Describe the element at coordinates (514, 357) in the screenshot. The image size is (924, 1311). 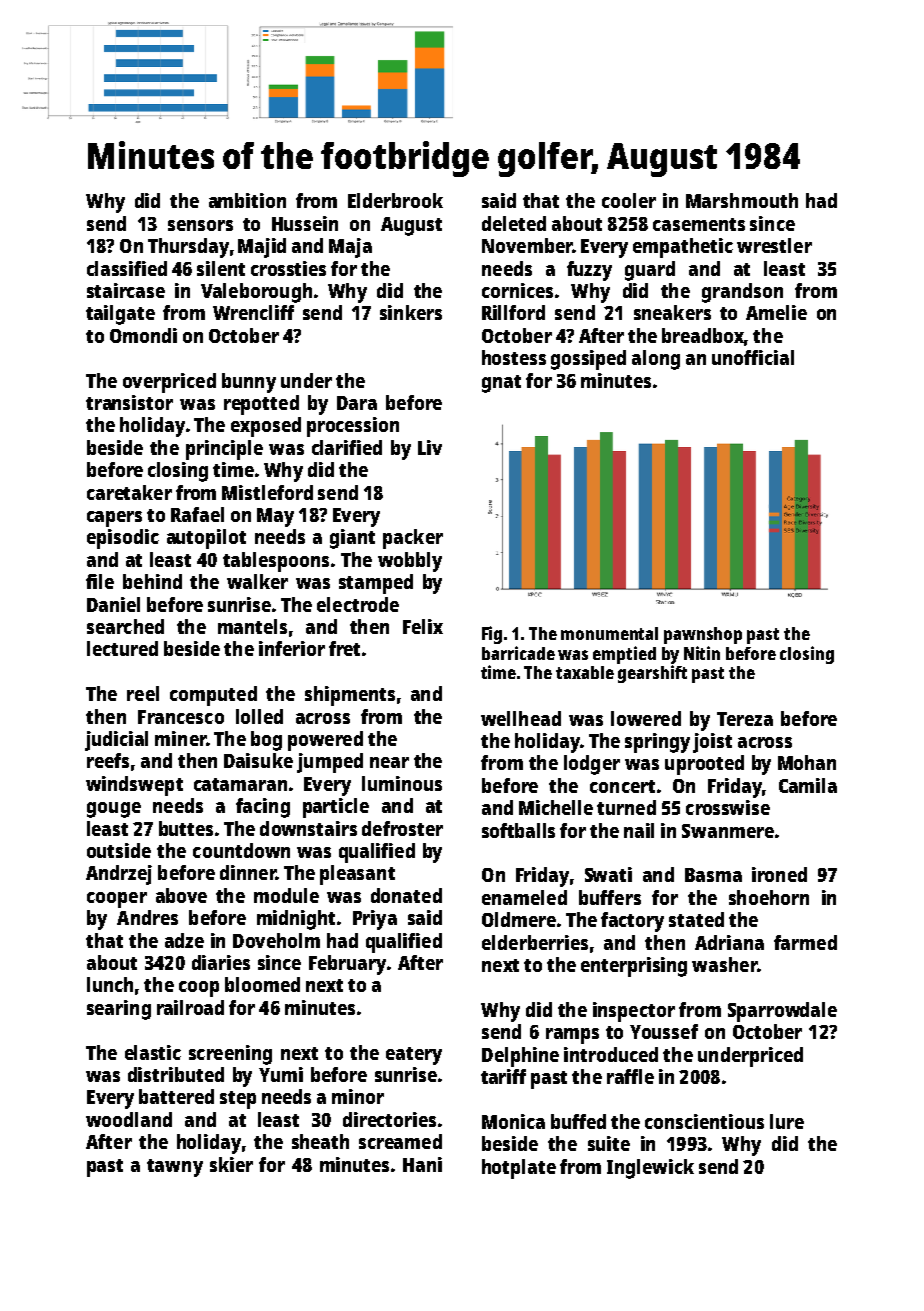
I see `hostess` at that location.
